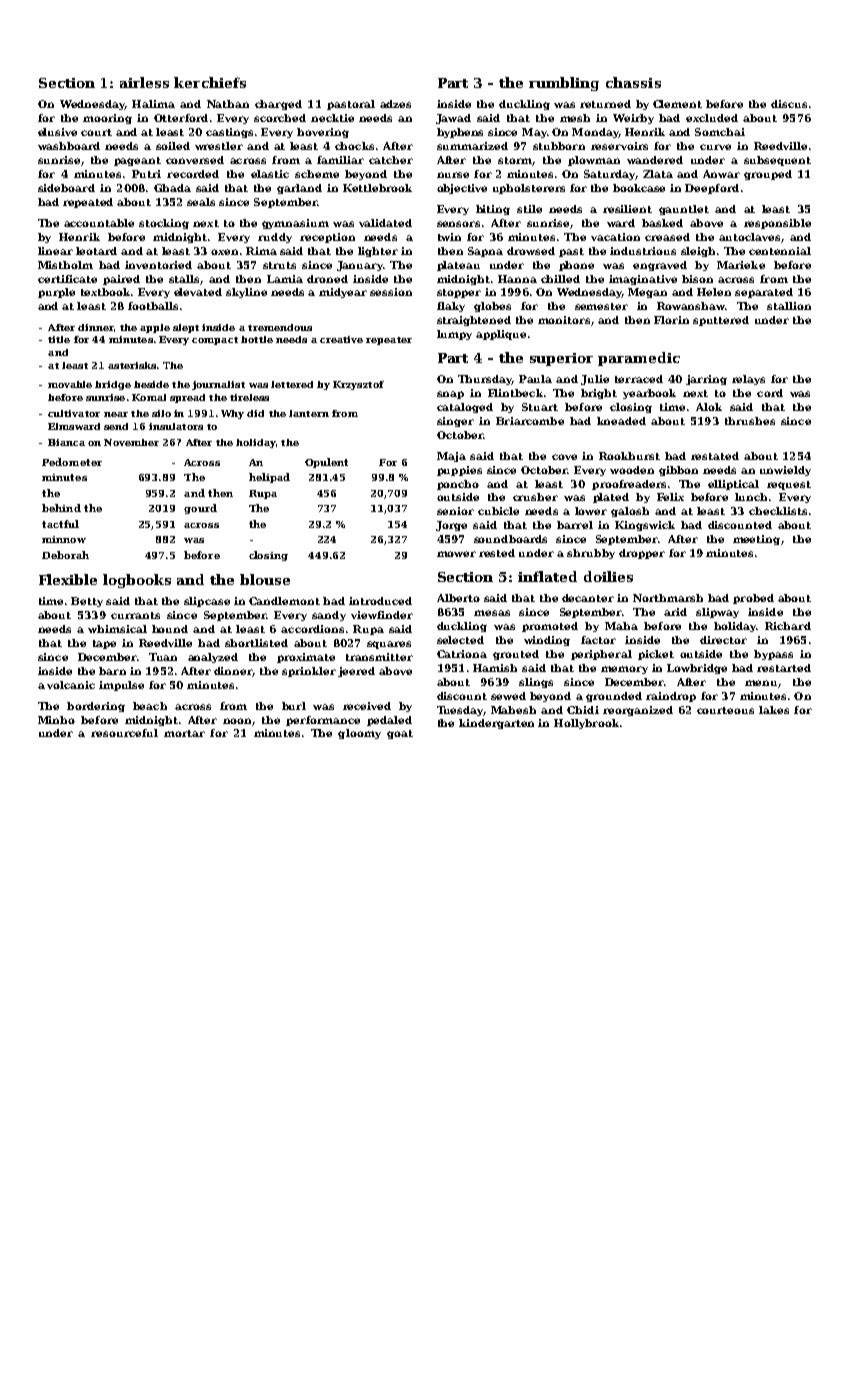  What do you see at coordinates (643, 280) in the screenshot?
I see `imaginative` at bounding box center [643, 280].
